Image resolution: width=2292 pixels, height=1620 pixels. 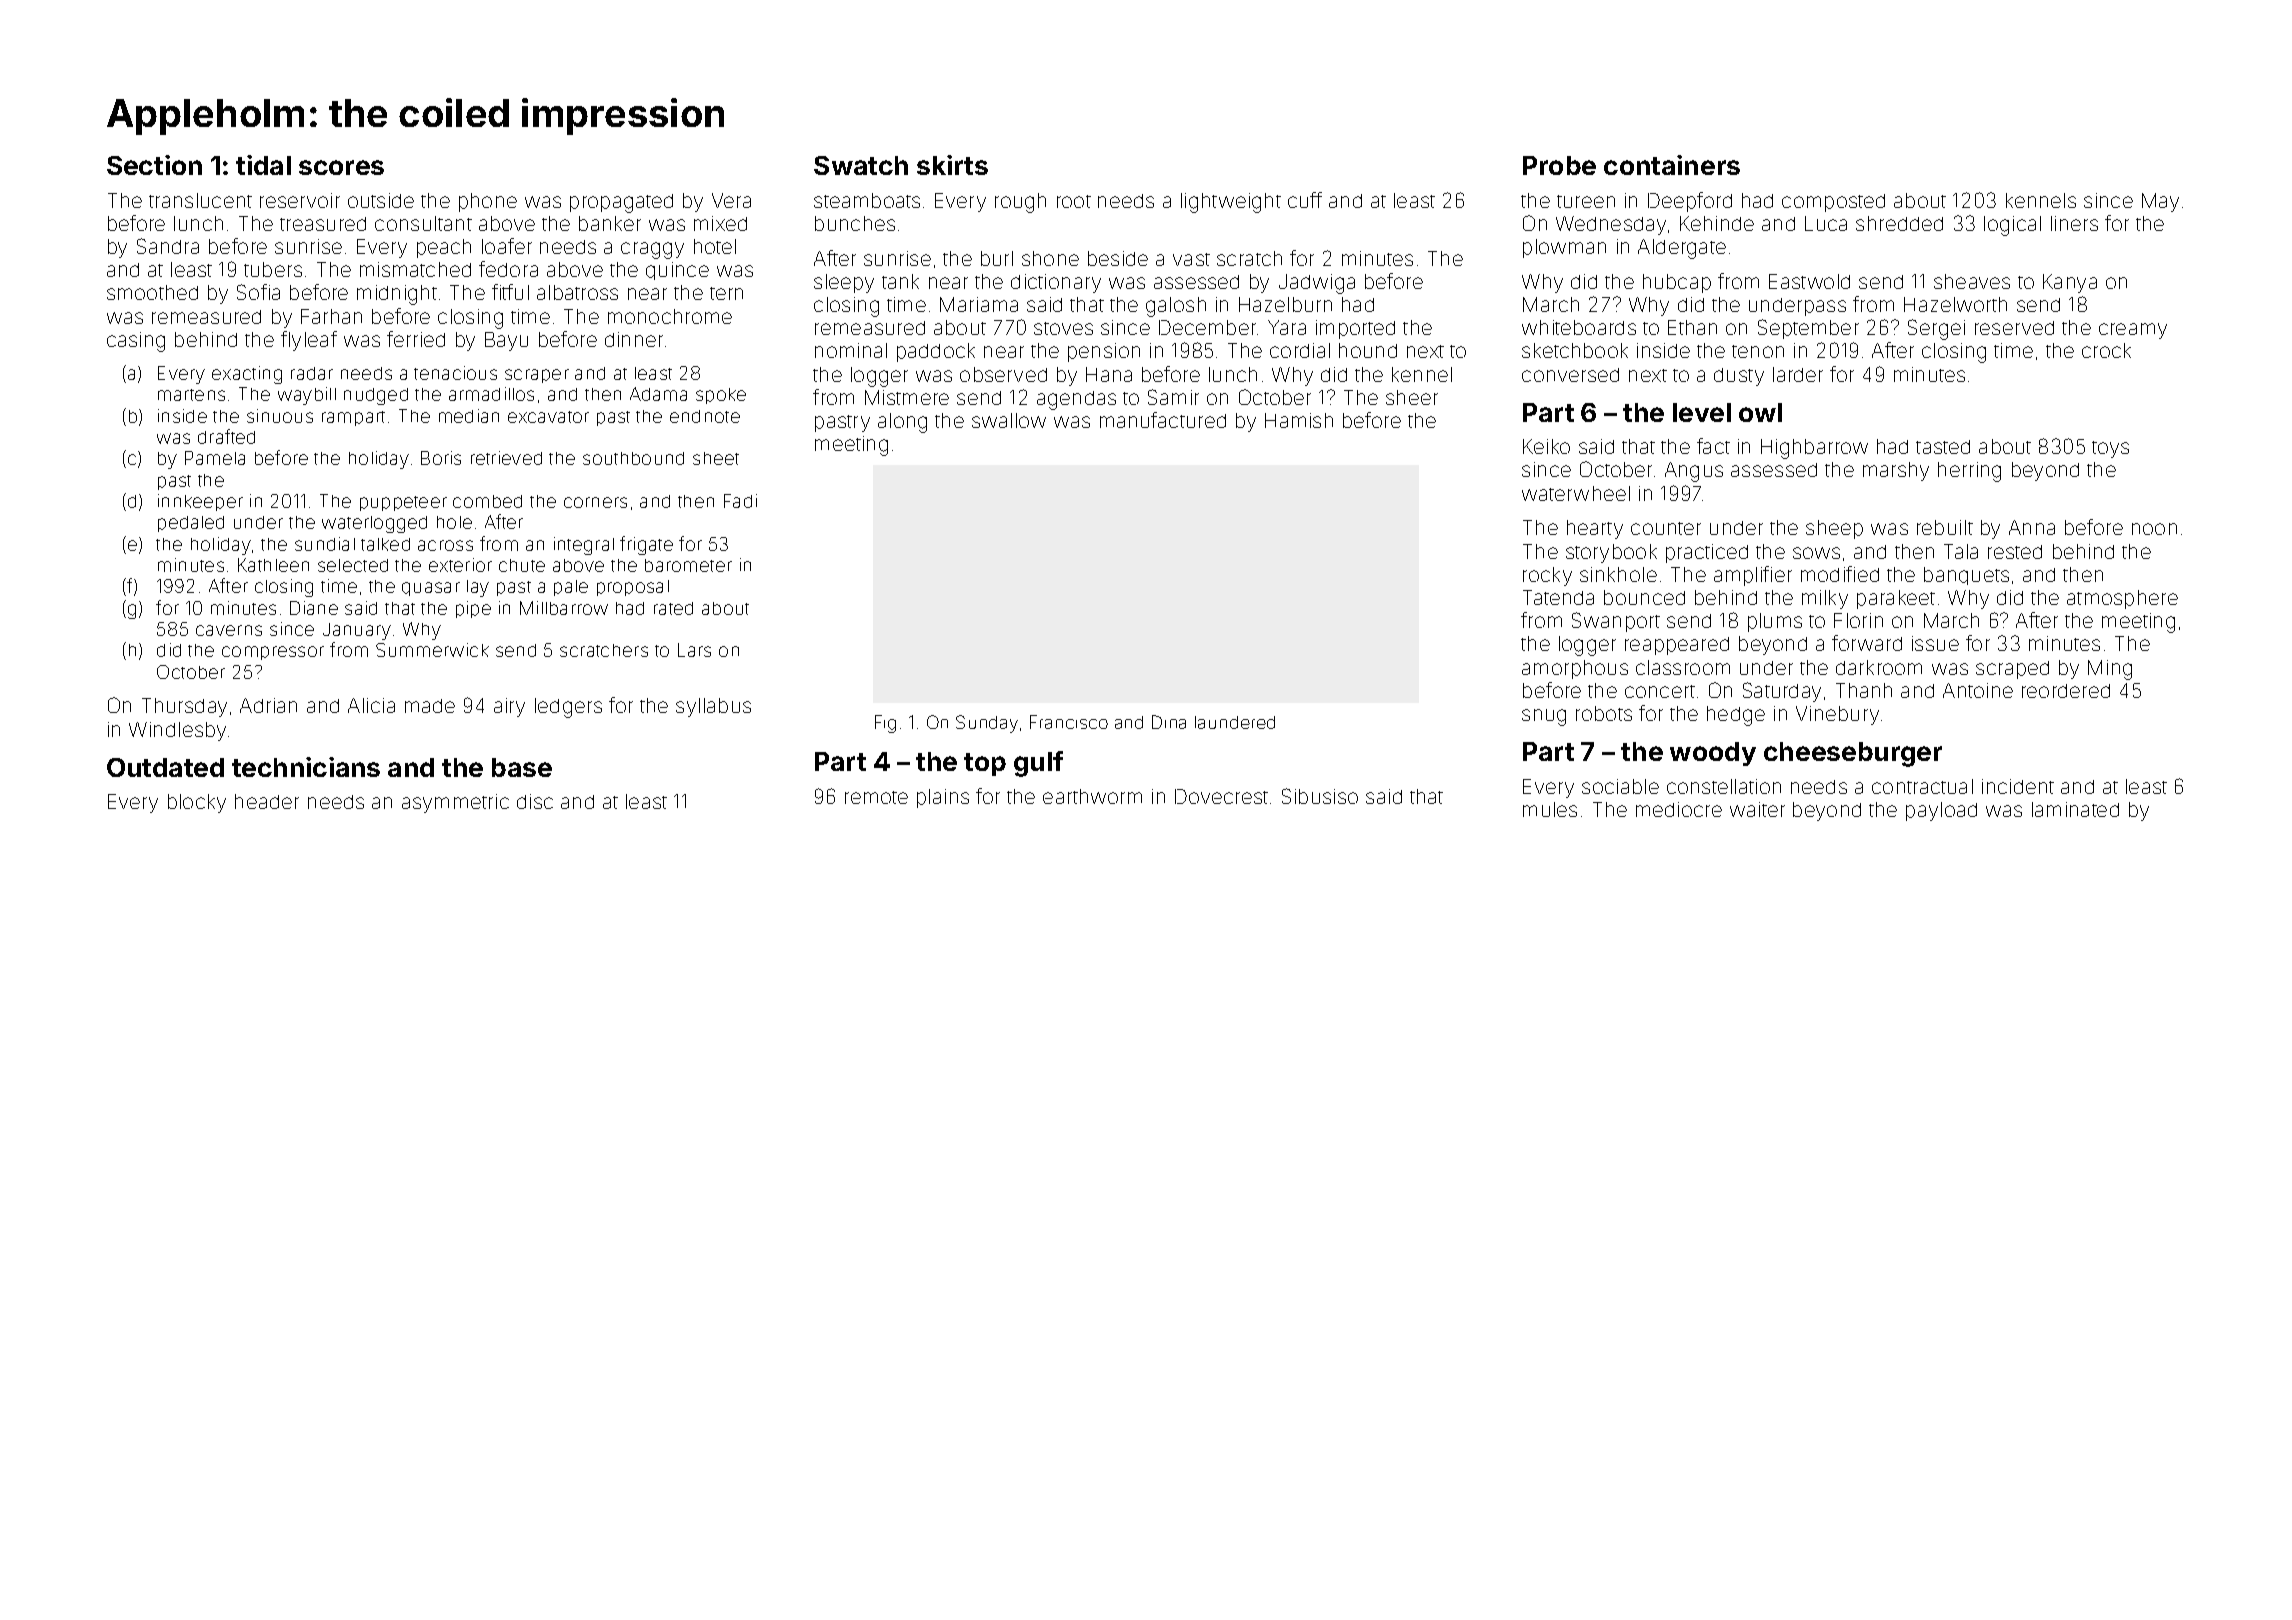 I want to click on Sibusiso, so click(x=1320, y=796).
